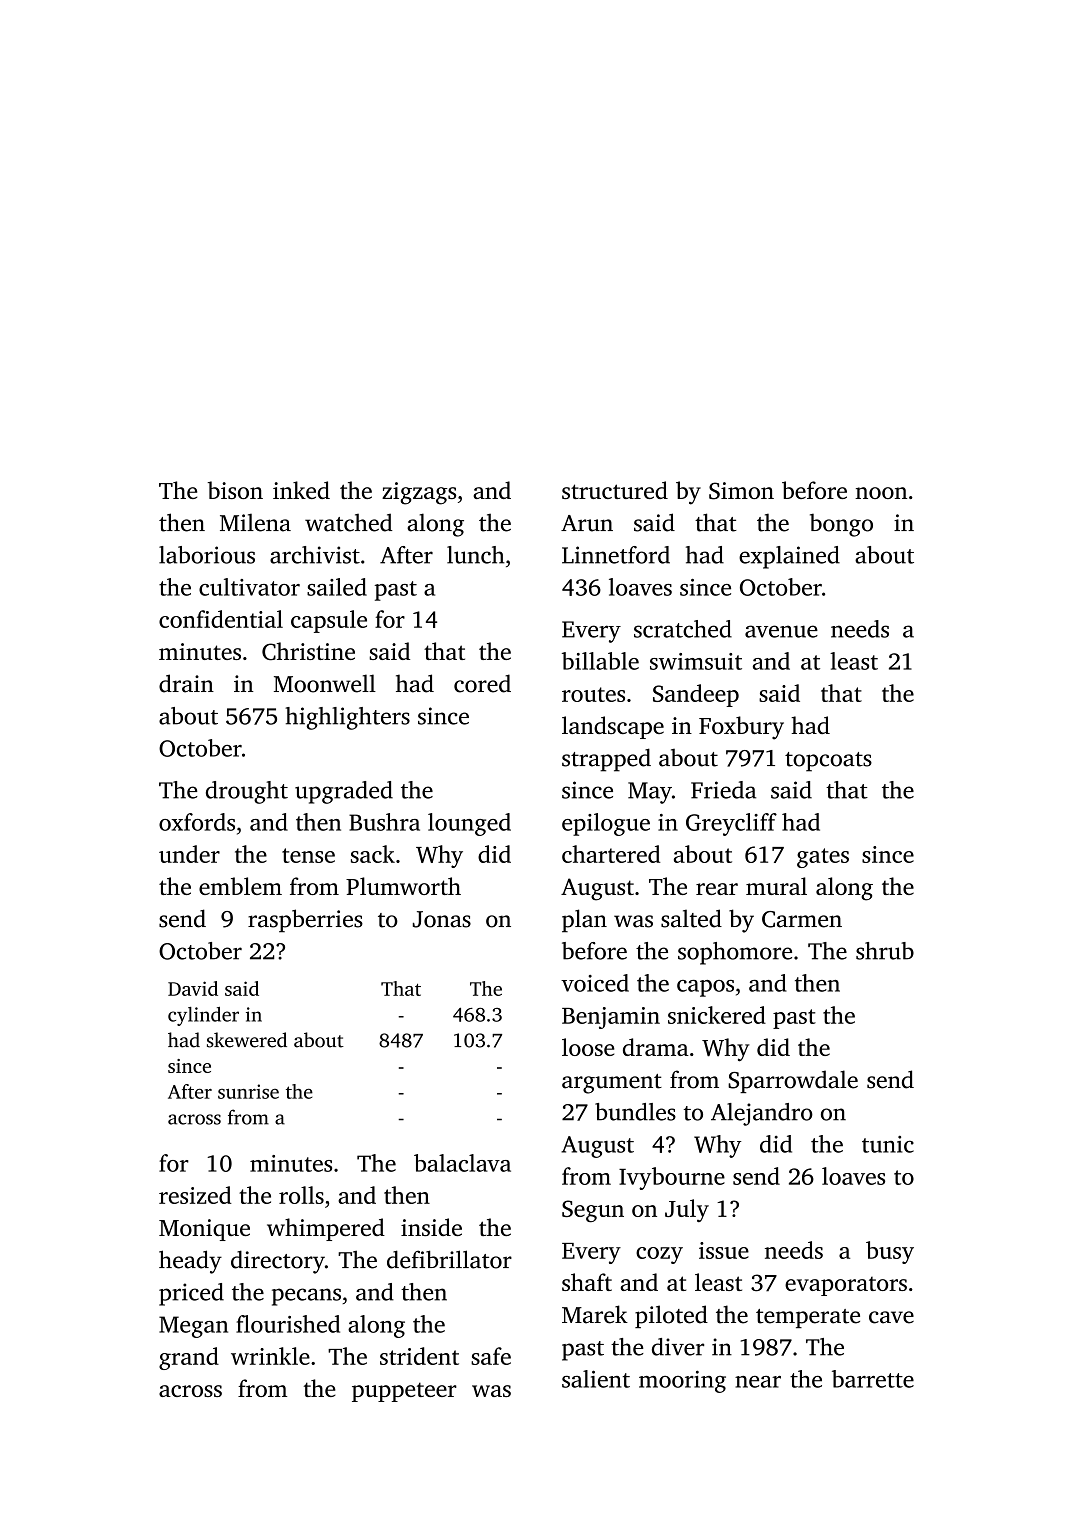 Image resolution: width=1073 pixels, height=1525 pixels. What do you see at coordinates (741, 491) in the screenshot?
I see `Simon` at bounding box center [741, 491].
